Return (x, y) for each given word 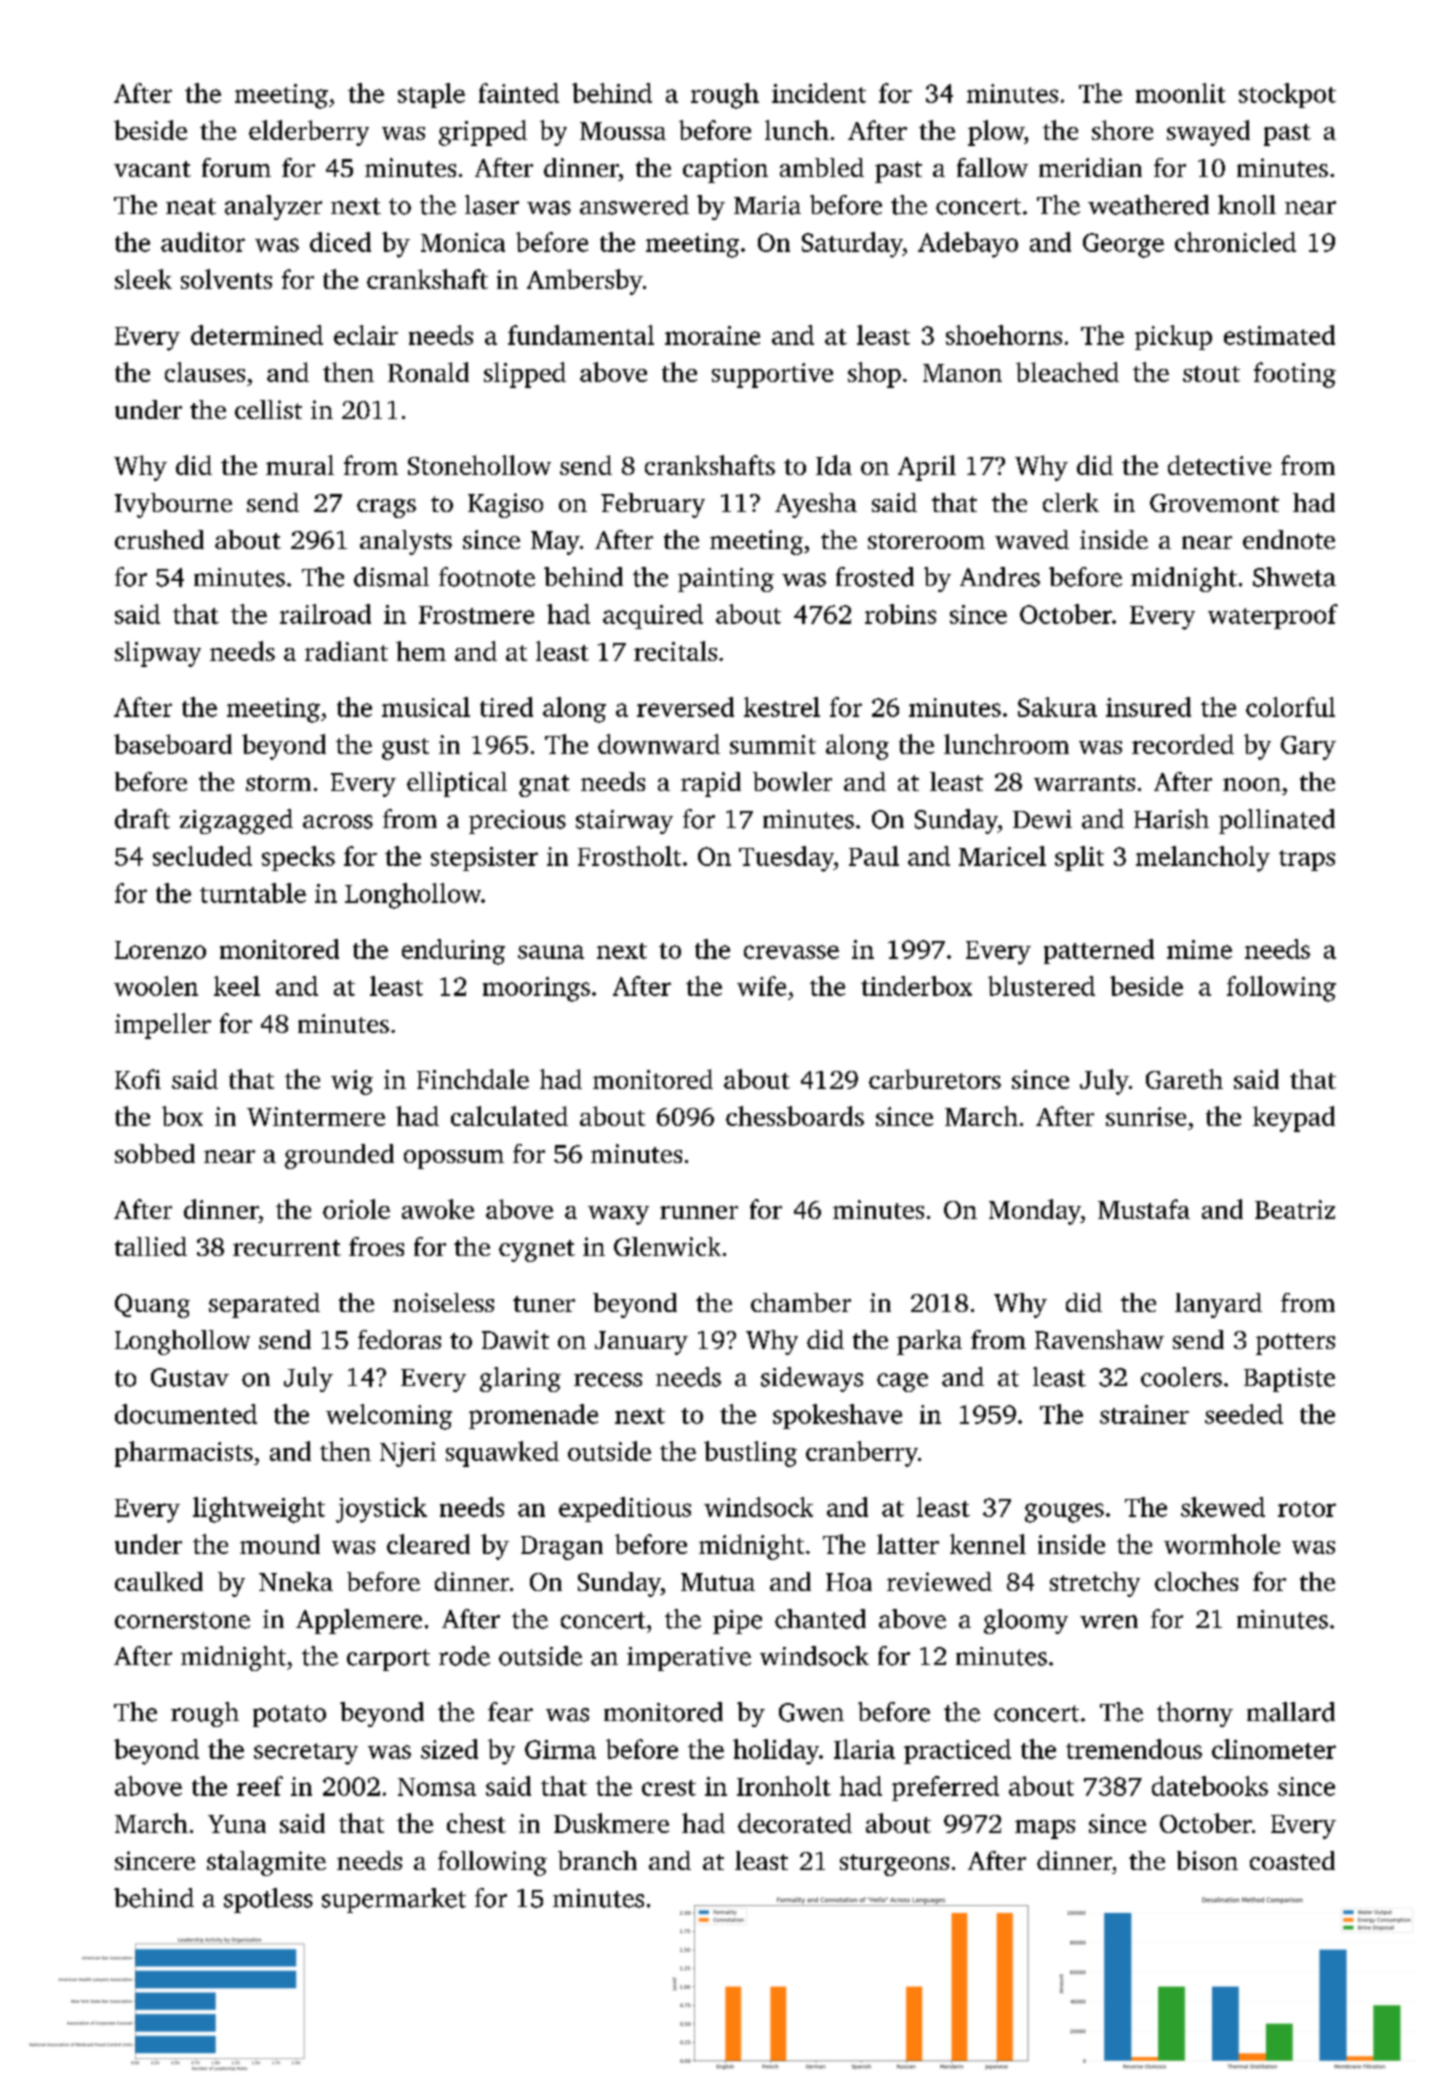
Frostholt (629, 856)
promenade (533, 1416)
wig (352, 1082)
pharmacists (184, 1454)
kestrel (782, 707)
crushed (159, 539)
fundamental (581, 335)
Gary (1308, 748)
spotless (268, 1900)
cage (902, 1382)
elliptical (457, 784)
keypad (1294, 1119)
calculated (509, 1116)
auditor (203, 242)
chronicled (1235, 242)
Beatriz (1295, 1209)
